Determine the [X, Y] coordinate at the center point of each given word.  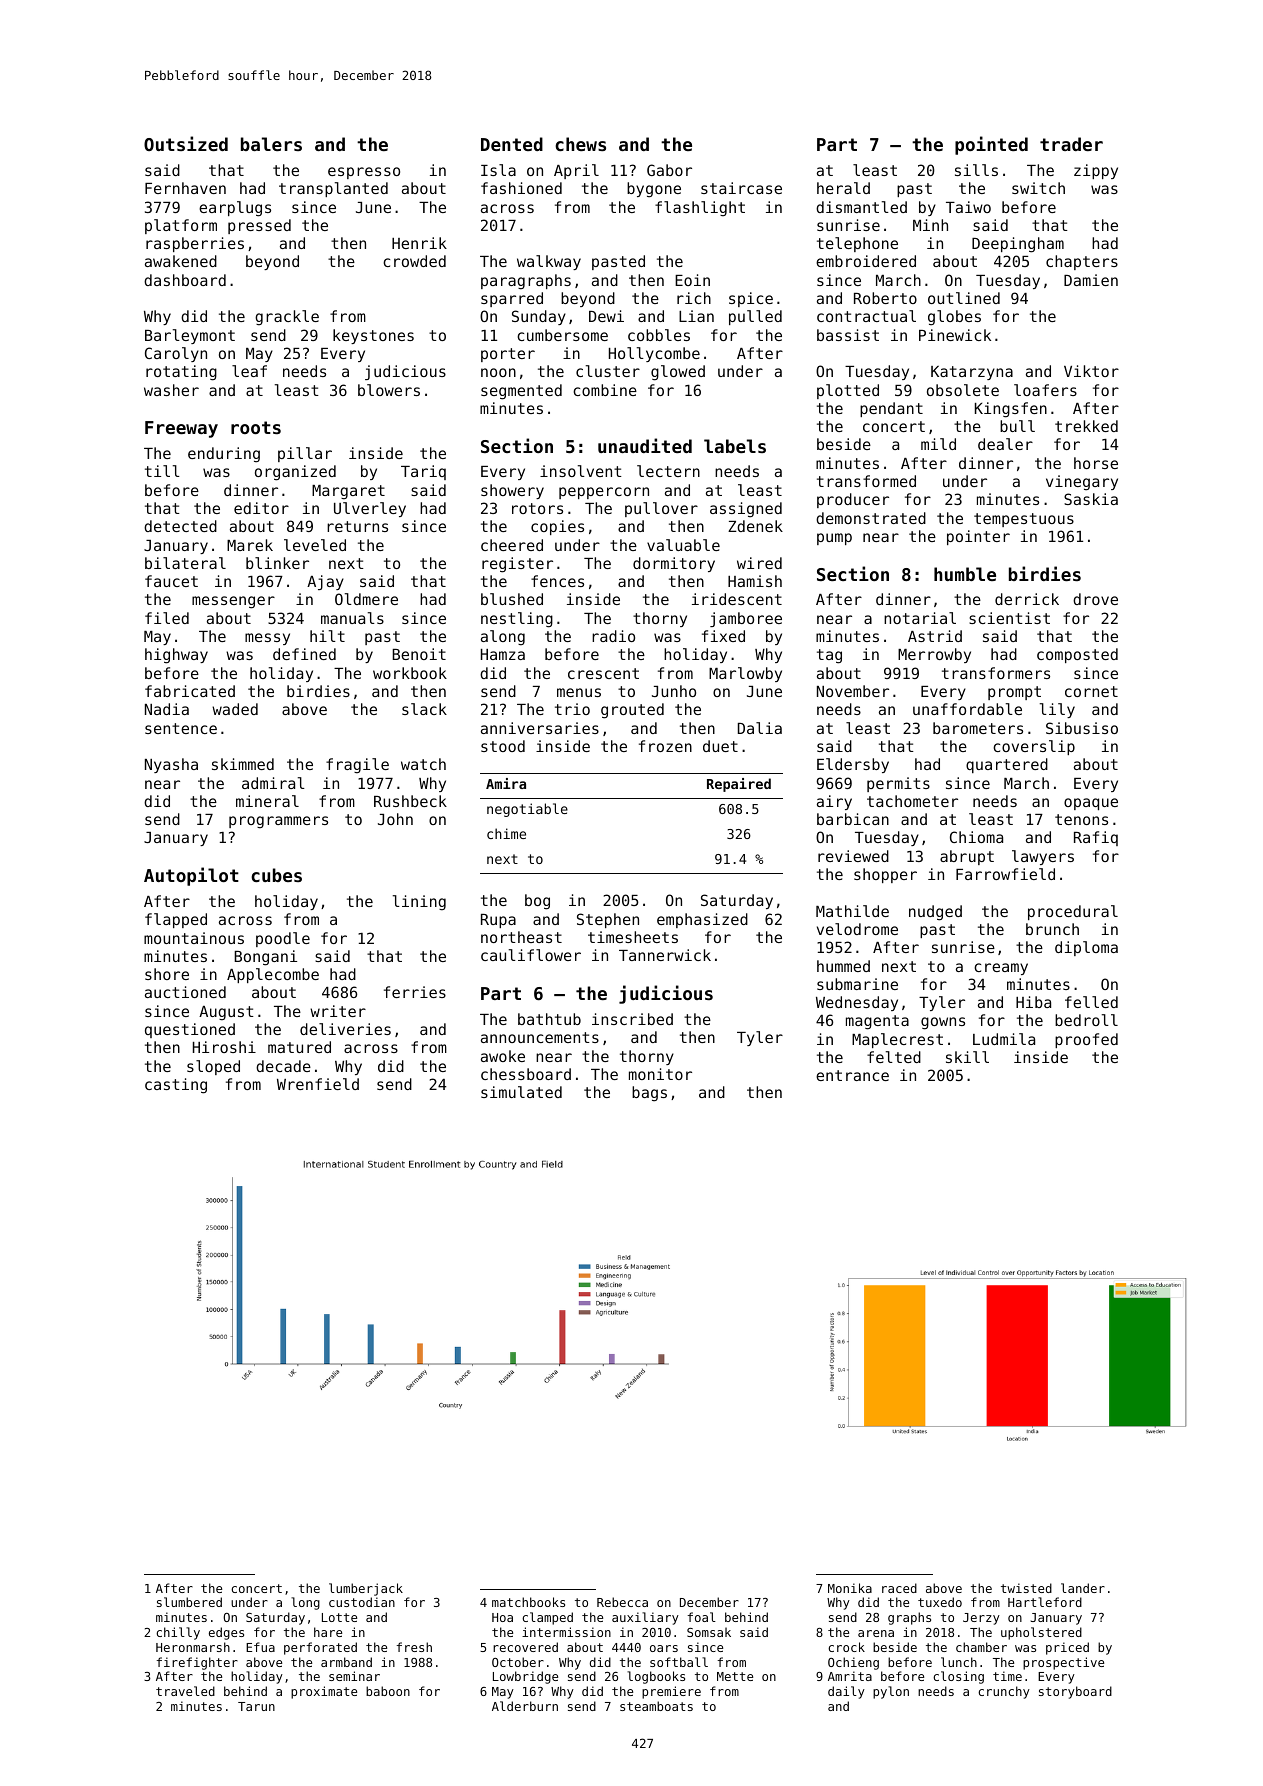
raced [899, 1588]
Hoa [502, 1617]
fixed [723, 636]
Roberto [885, 298]
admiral [273, 783]
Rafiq [1096, 838]
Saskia [1091, 499]
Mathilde [852, 911]
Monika [850, 1588]
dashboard [185, 280]
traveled [185, 1691]
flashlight [700, 209]
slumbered [189, 1602]
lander [1083, 1588]
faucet [171, 581]
